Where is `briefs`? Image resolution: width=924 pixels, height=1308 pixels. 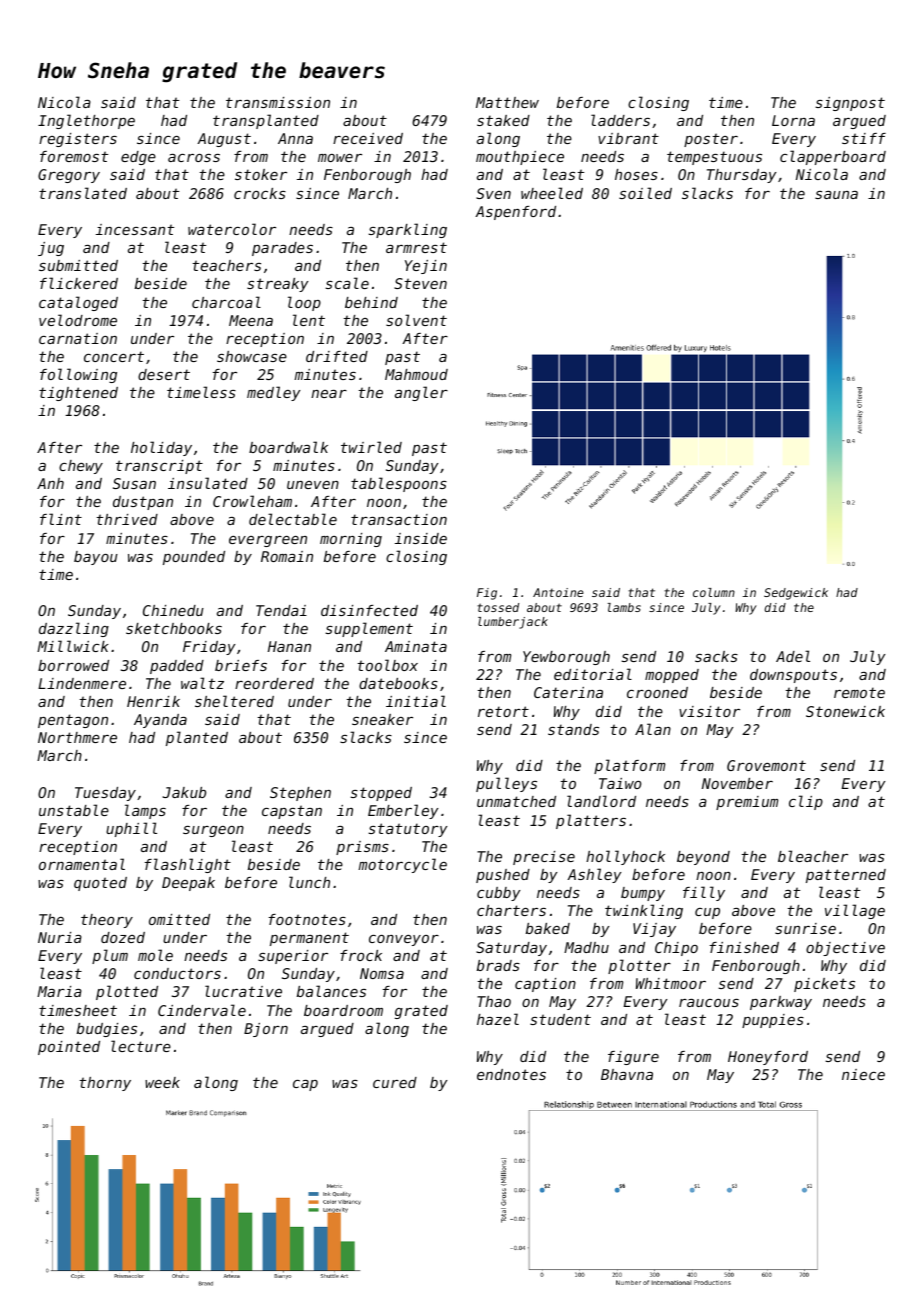 briefs is located at coordinates (241, 665).
